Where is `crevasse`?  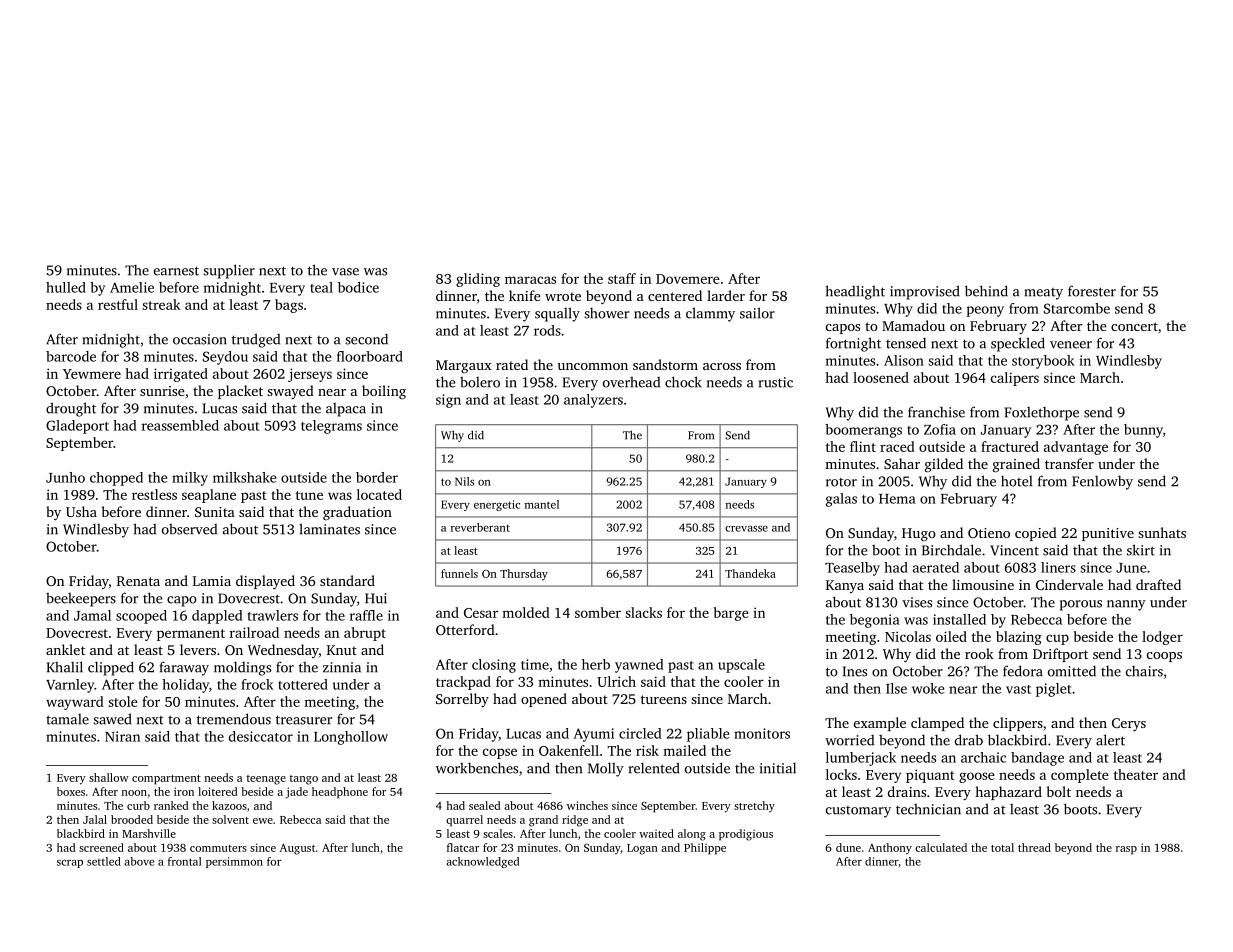
crevasse is located at coordinates (746, 529).
